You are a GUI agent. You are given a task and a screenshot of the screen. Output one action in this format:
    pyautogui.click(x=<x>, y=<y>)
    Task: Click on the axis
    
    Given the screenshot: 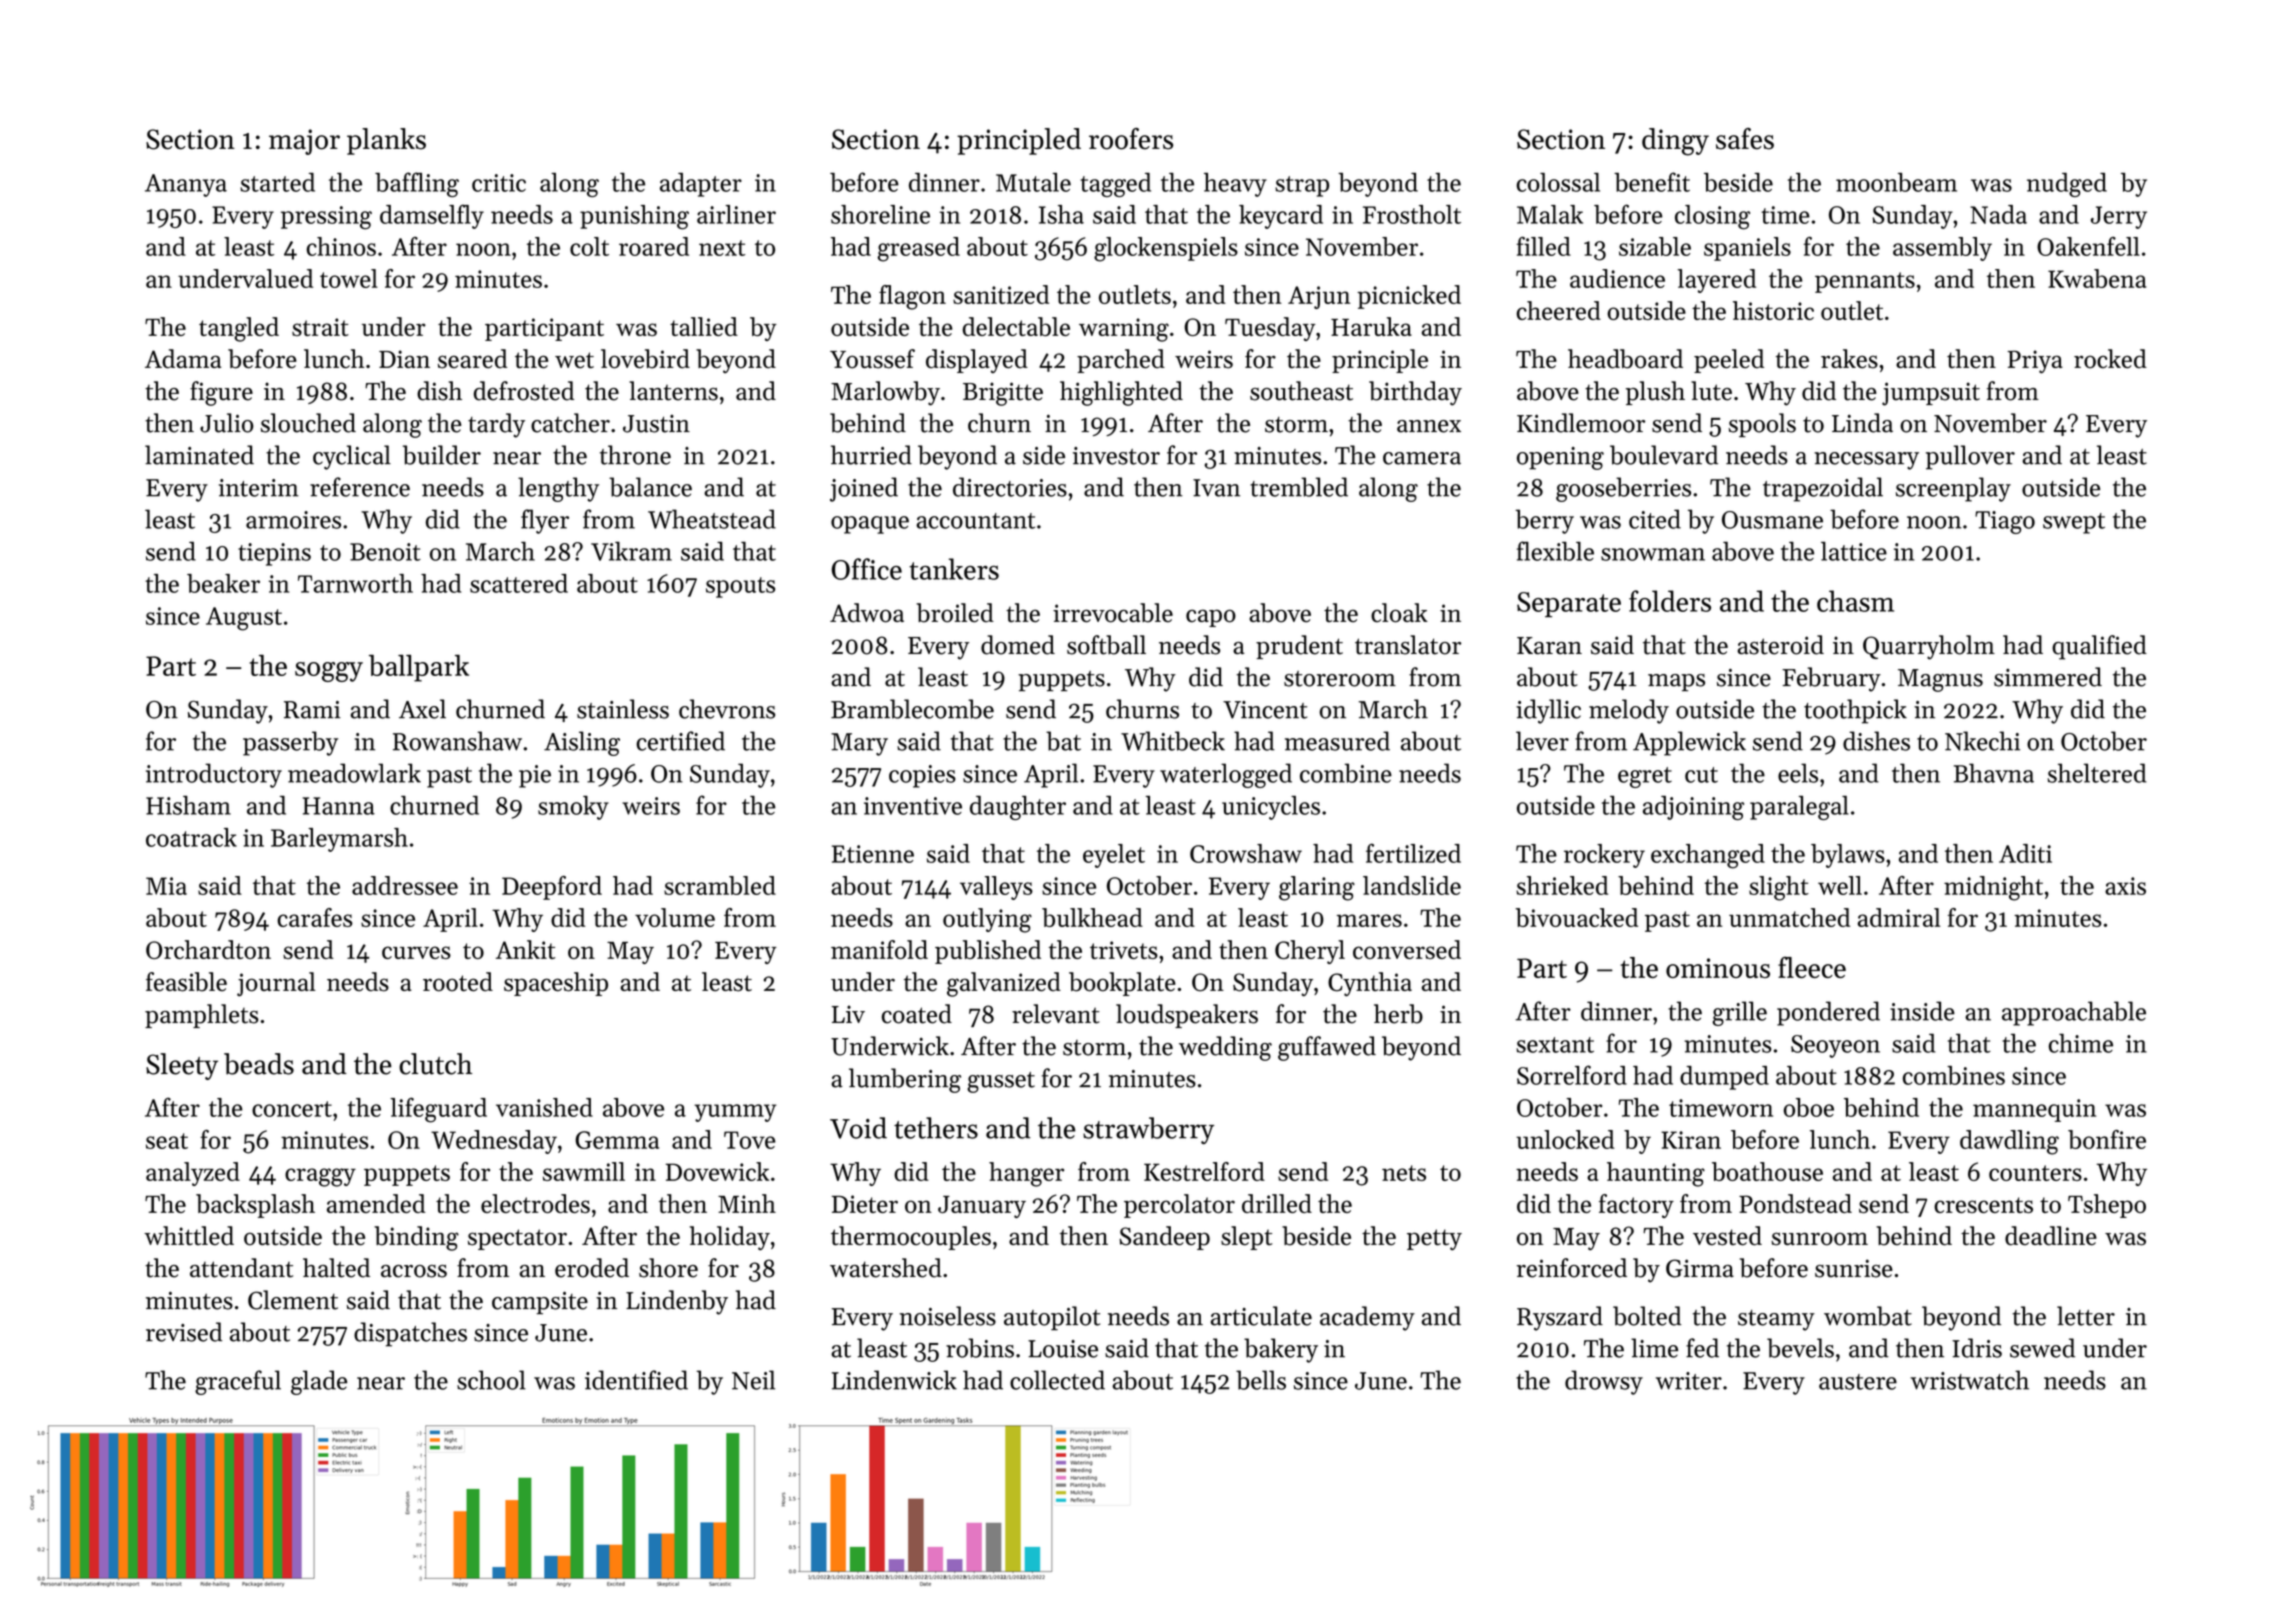 What is the action you would take?
    pyautogui.click(x=2125, y=886)
